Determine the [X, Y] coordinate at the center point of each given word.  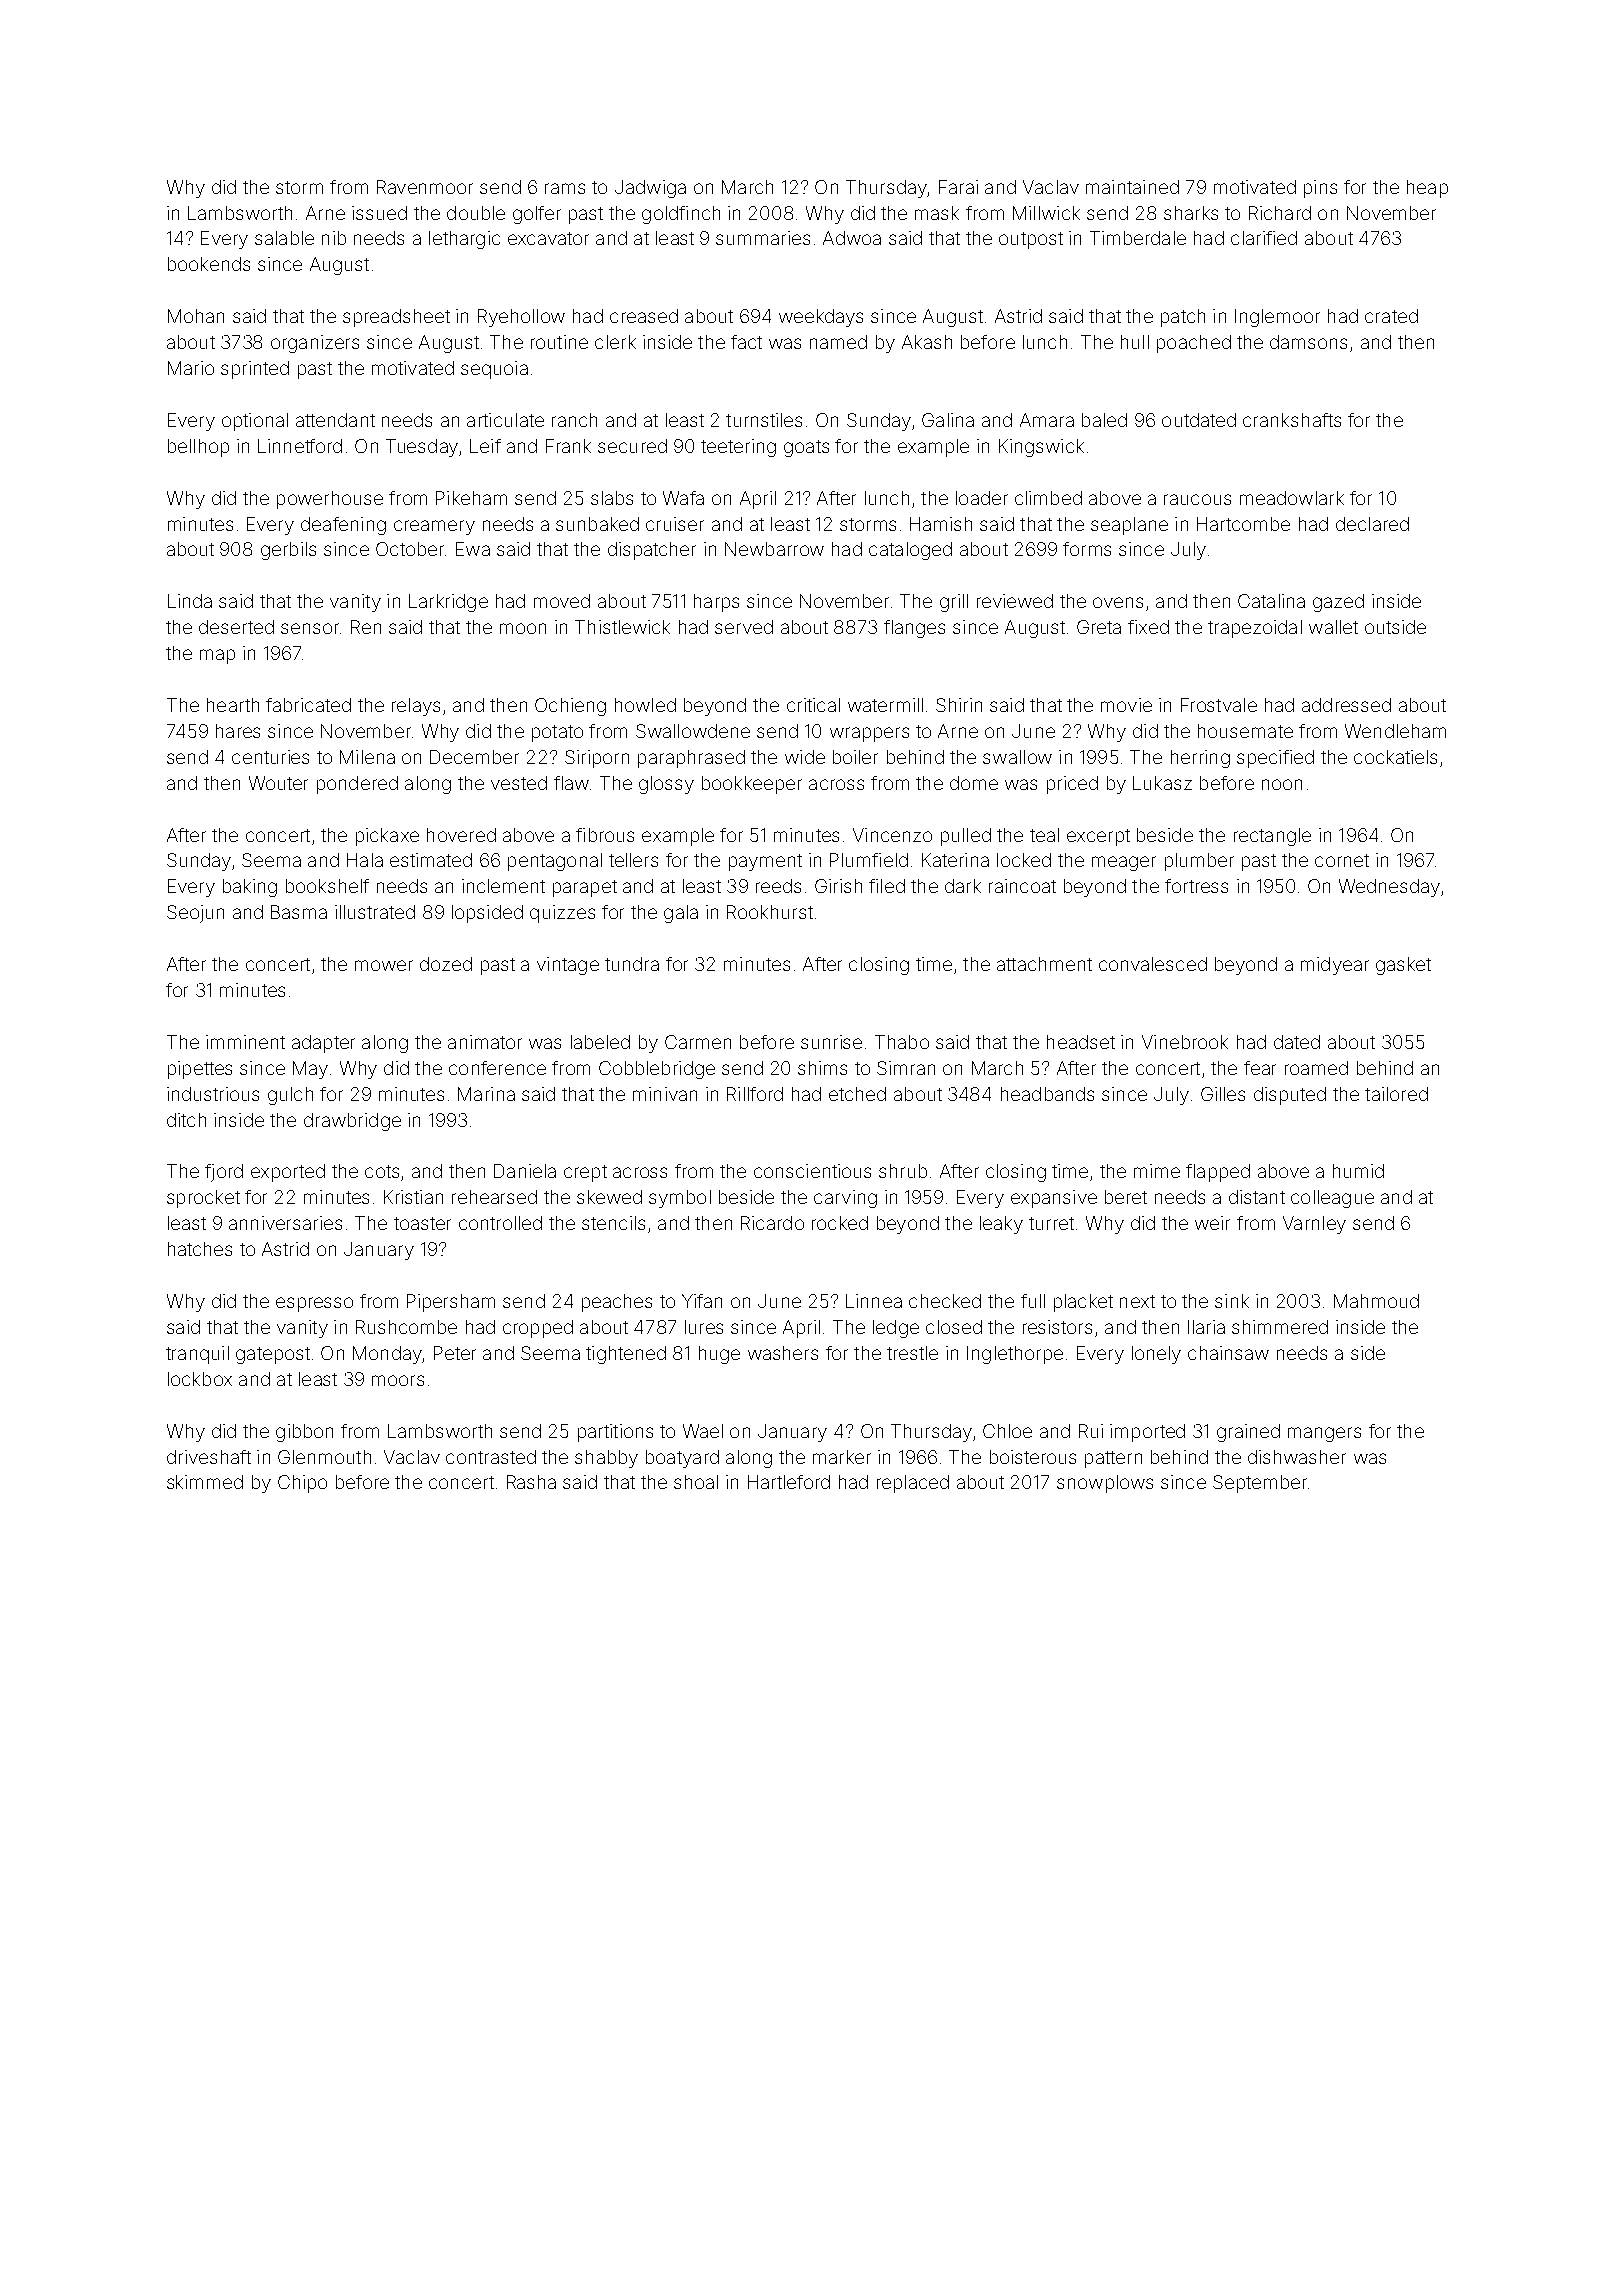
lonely [1156, 1355]
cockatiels [1395, 757]
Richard [1280, 213]
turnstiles [764, 420]
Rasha [531, 1482]
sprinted [255, 370]
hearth [233, 705]
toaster [422, 1223]
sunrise [831, 1042]
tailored [1396, 1094]
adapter [323, 1044]
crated [1391, 316]
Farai [958, 187]
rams [565, 188]
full [1033, 1301]
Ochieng [570, 707]
